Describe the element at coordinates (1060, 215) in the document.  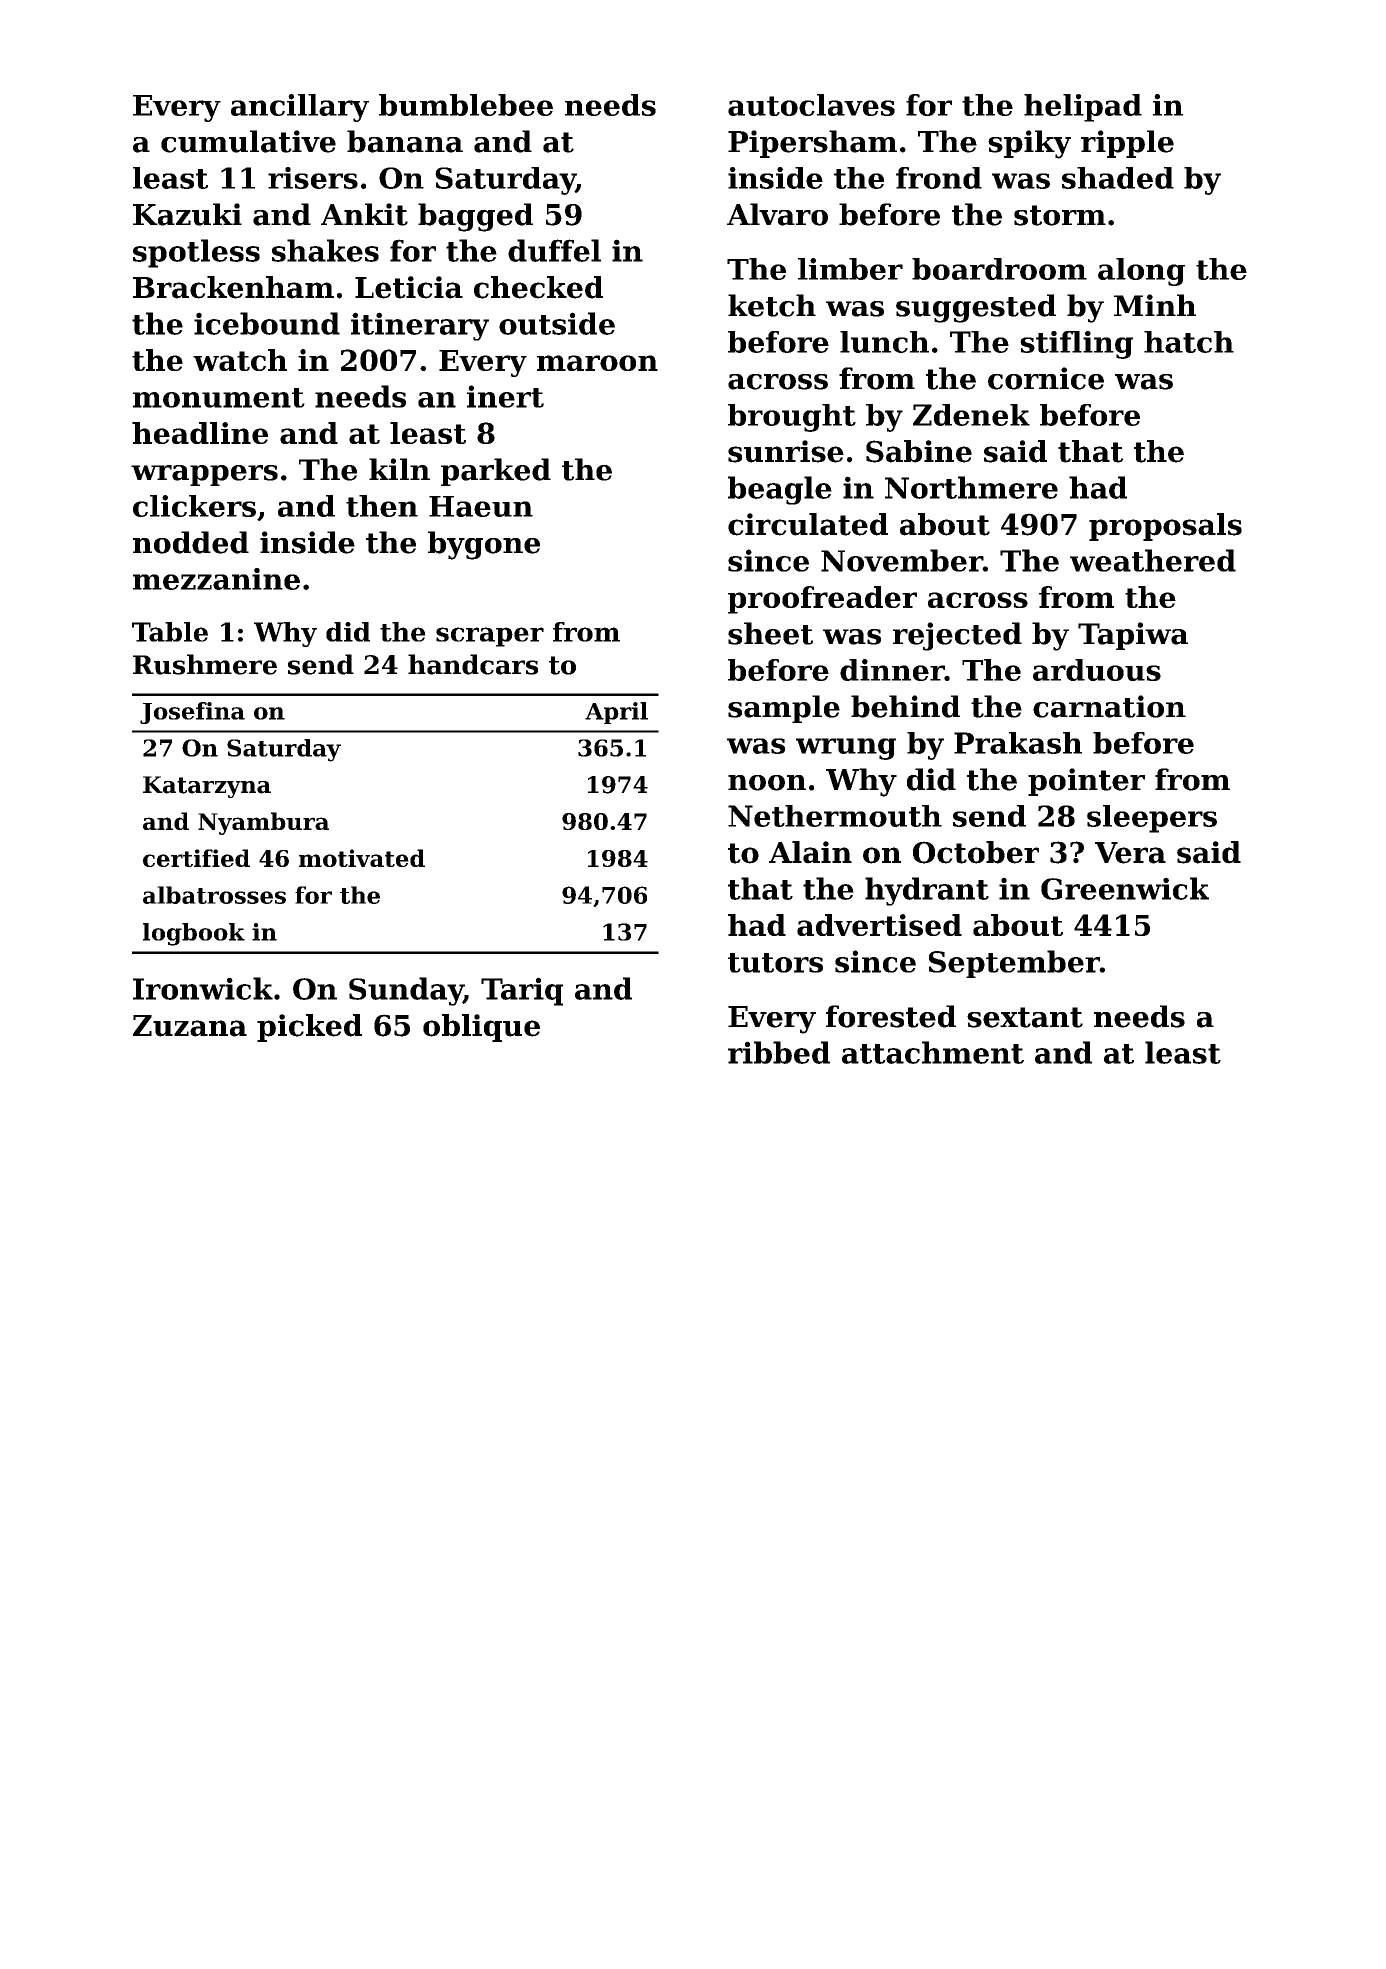
I see `storm` at that location.
